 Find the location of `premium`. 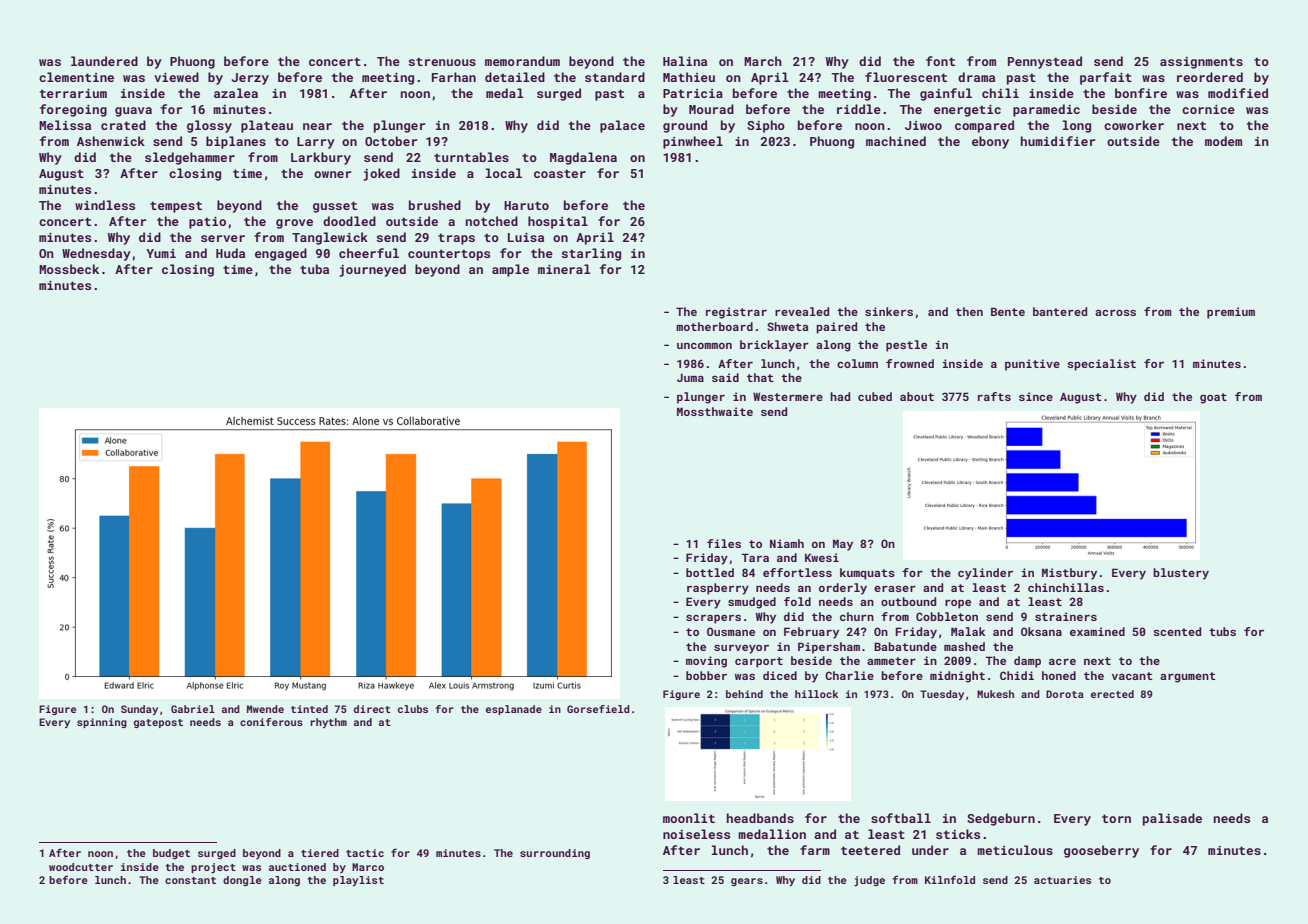

premium is located at coordinates (1231, 313).
